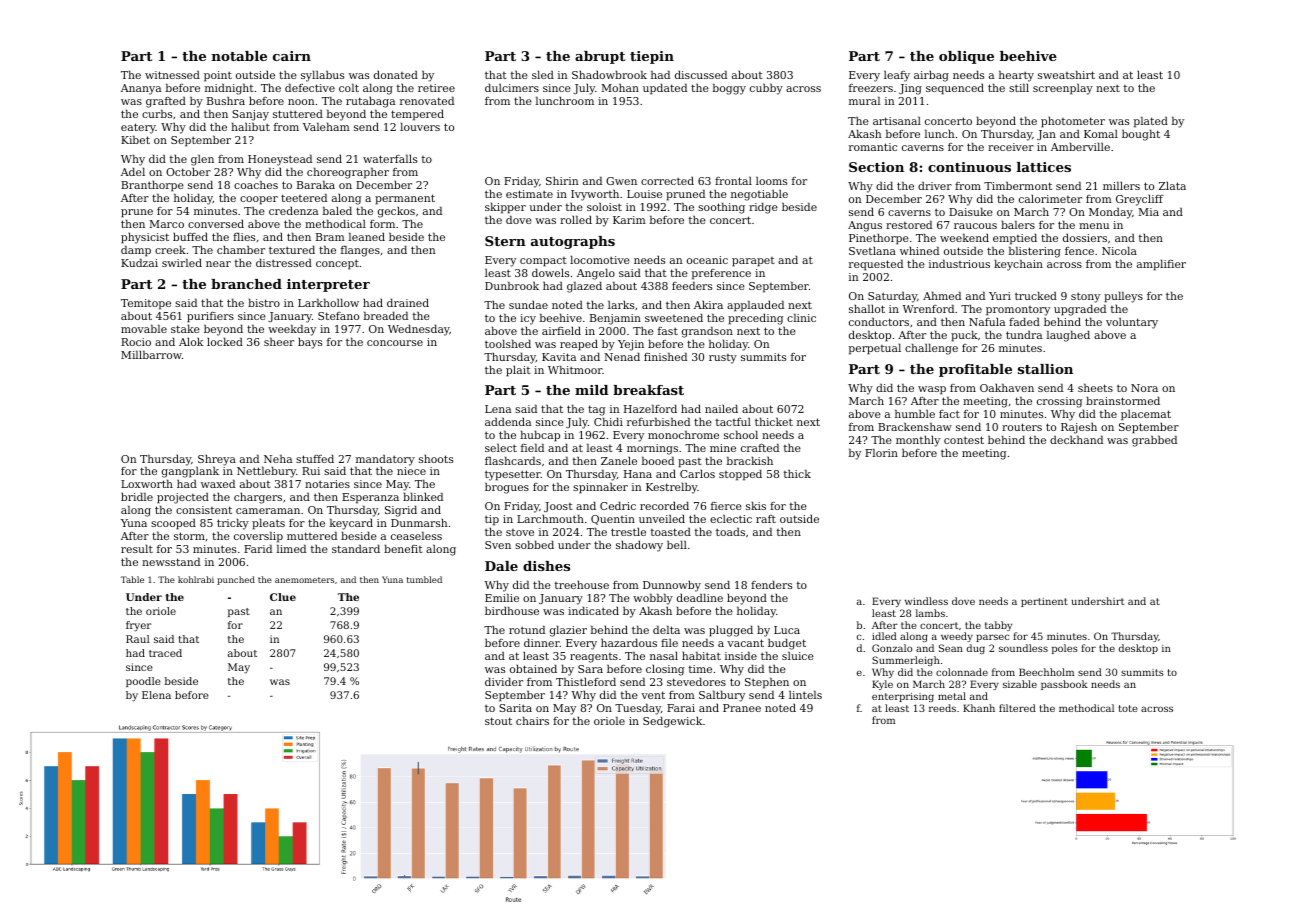  I want to click on poodle, so click(143, 682).
